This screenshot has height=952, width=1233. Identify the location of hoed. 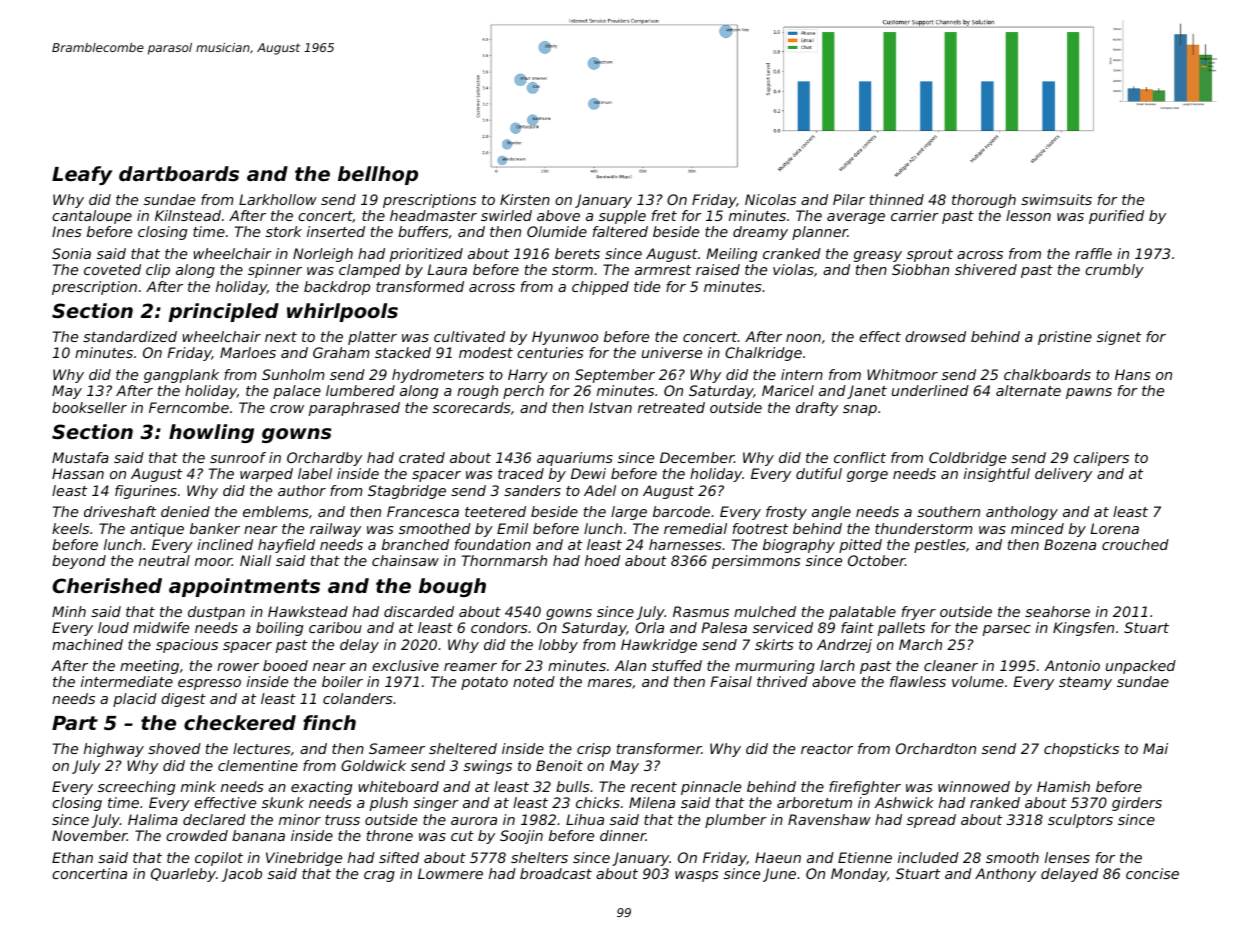
(602, 560).
